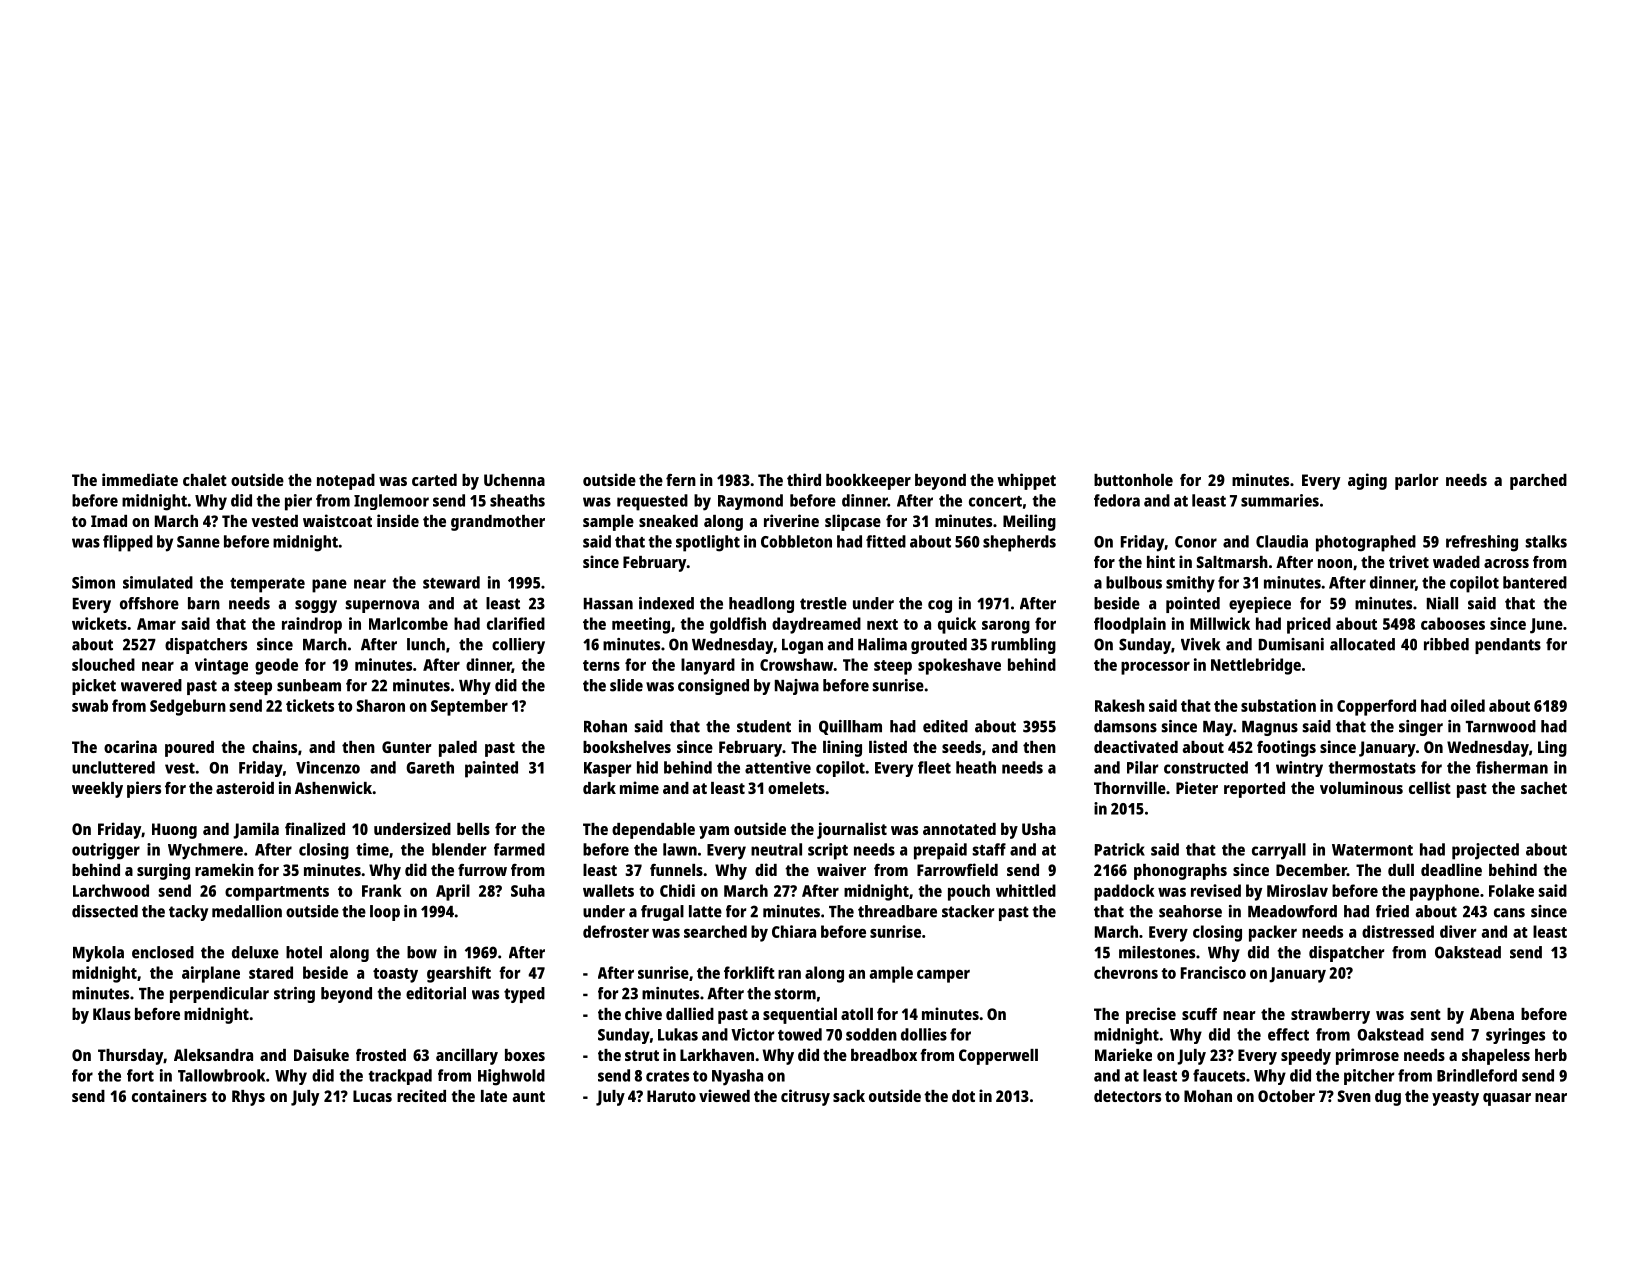 This document has height=1267, width=1639. What do you see at coordinates (473, 829) in the document?
I see `bells` at bounding box center [473, 829].
